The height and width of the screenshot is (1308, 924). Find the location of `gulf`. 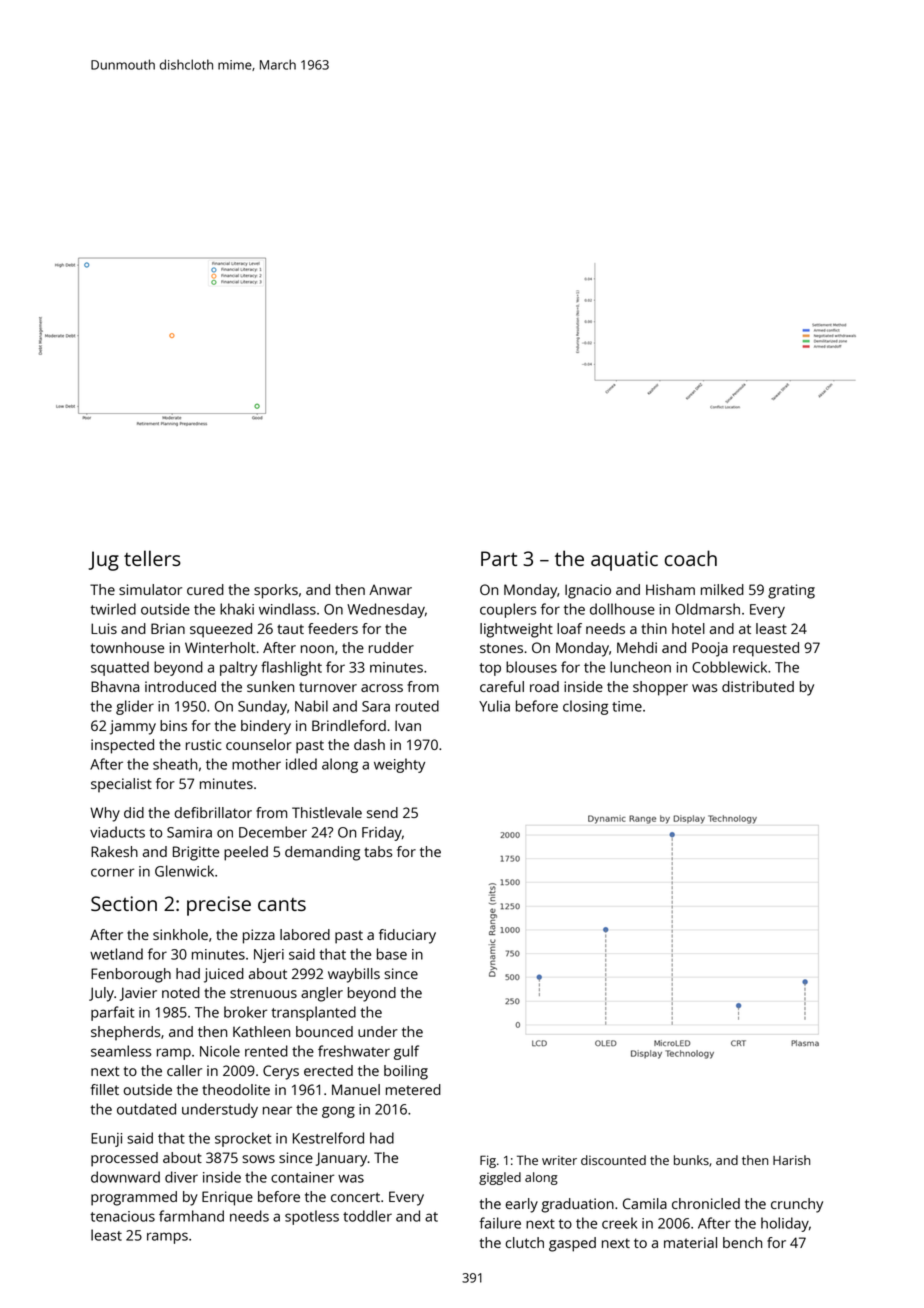

gulf is located at coordinates (406, 1052).
